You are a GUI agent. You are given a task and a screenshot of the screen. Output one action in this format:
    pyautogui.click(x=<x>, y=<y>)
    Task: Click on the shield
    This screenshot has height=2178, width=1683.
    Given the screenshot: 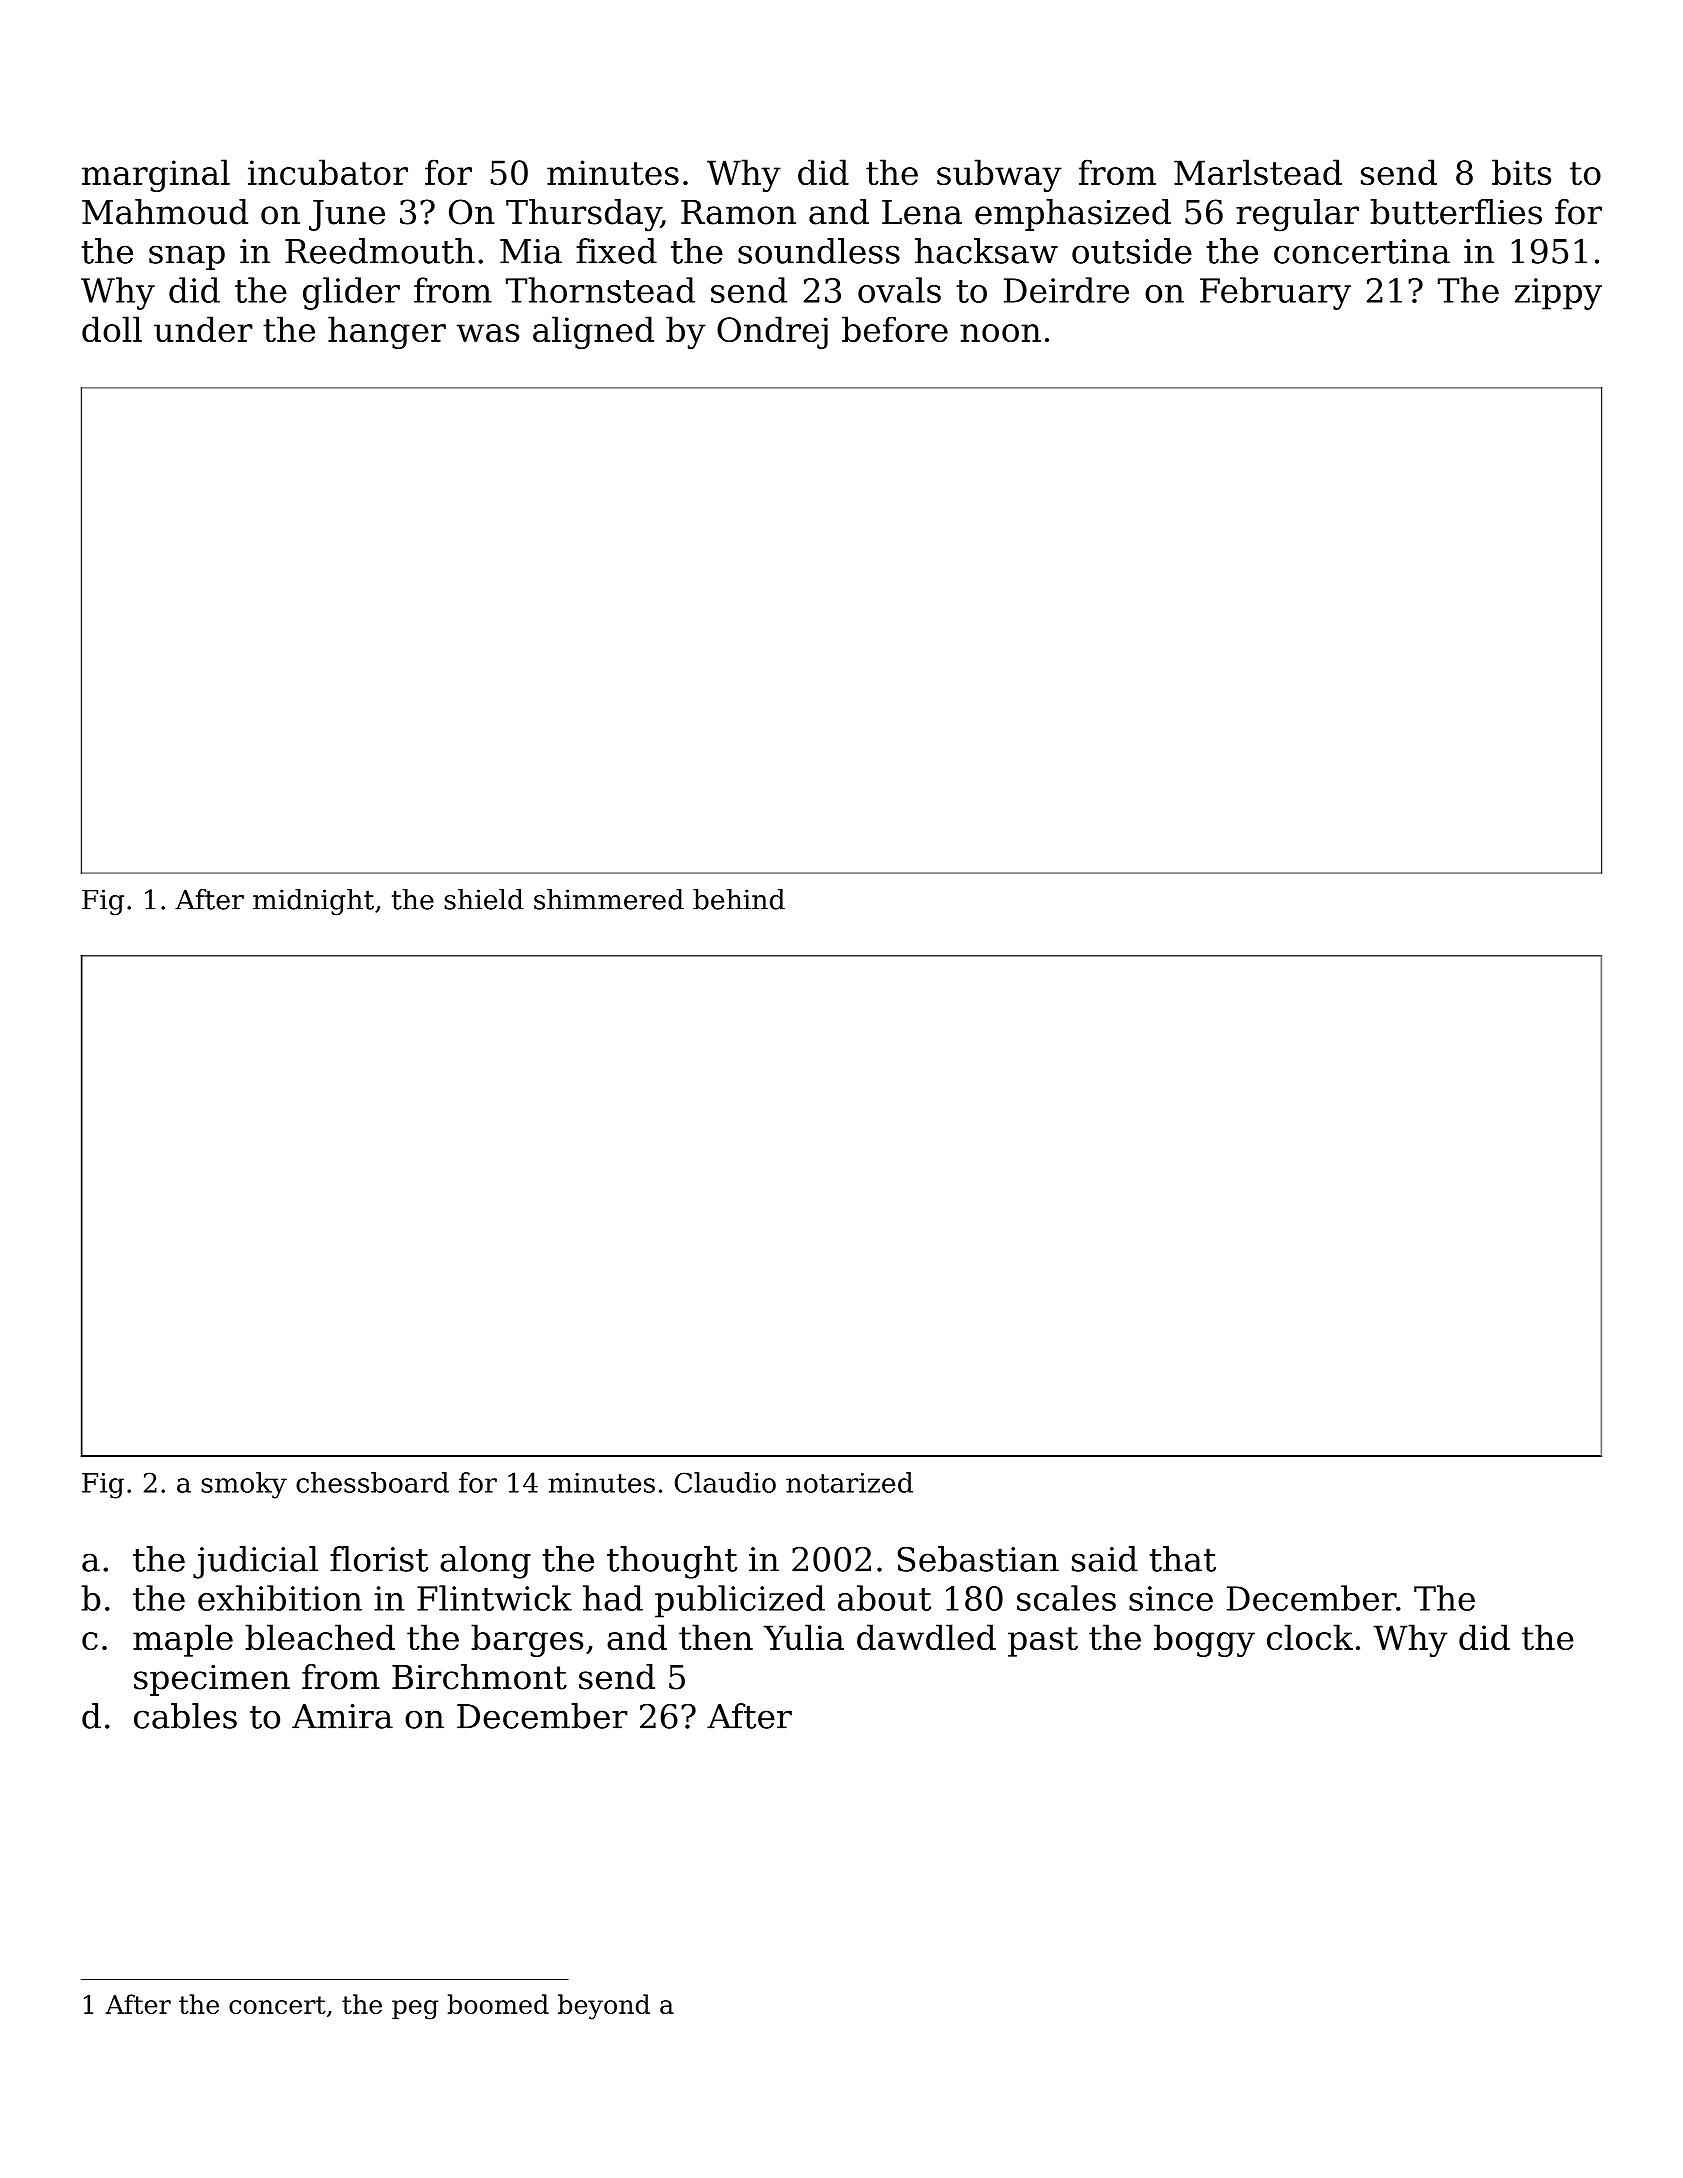 What is the action you would take?
    pyautogui.click(x=484, y=899)
